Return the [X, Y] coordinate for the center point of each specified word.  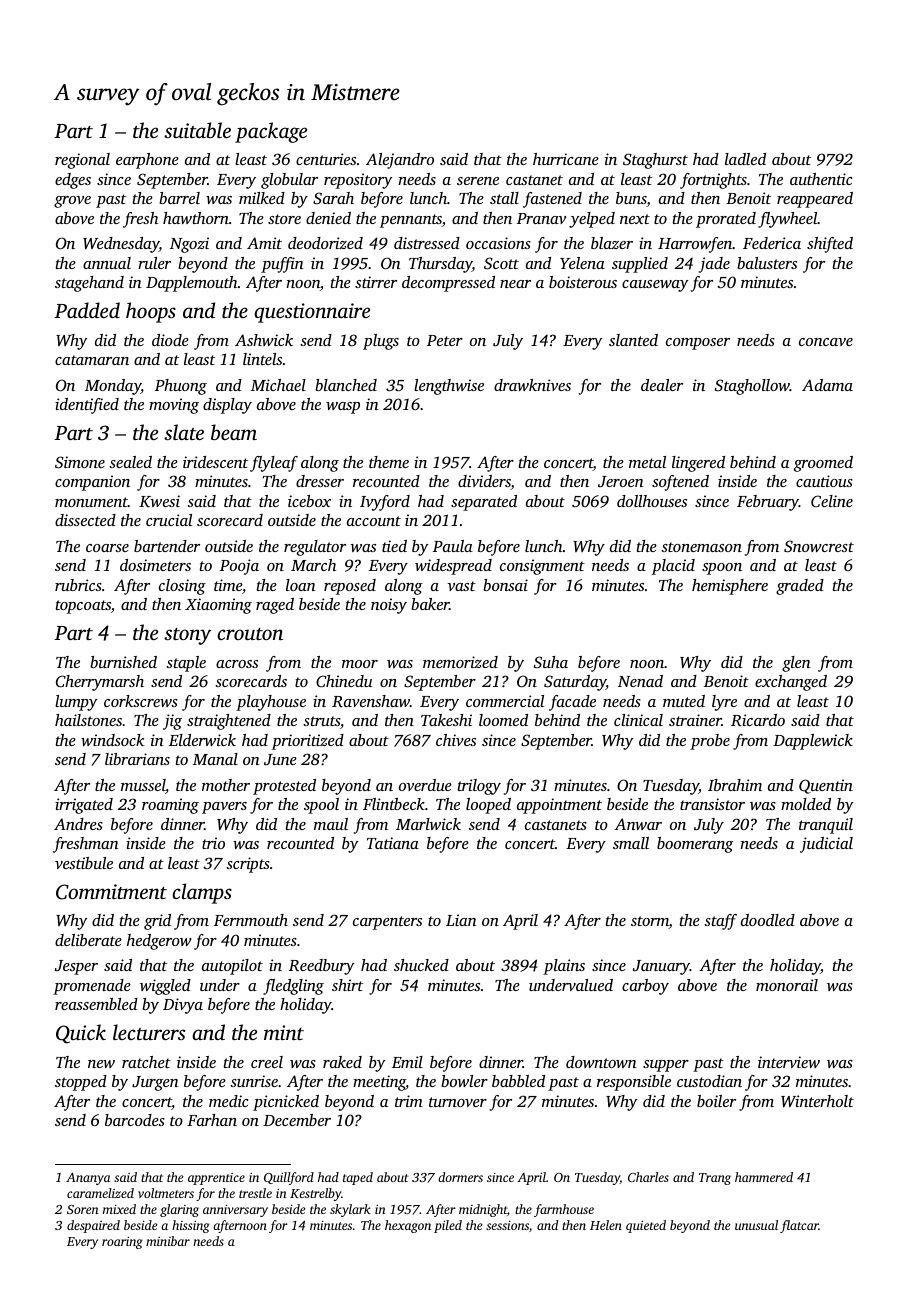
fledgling [293, 987]
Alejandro [400, 161]
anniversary [235, 1211]
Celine [832, 501]
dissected [85, 520]
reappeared [815, 200]
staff [720, 922]
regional [82, 161]
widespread [453, 567]
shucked [421, 965]
